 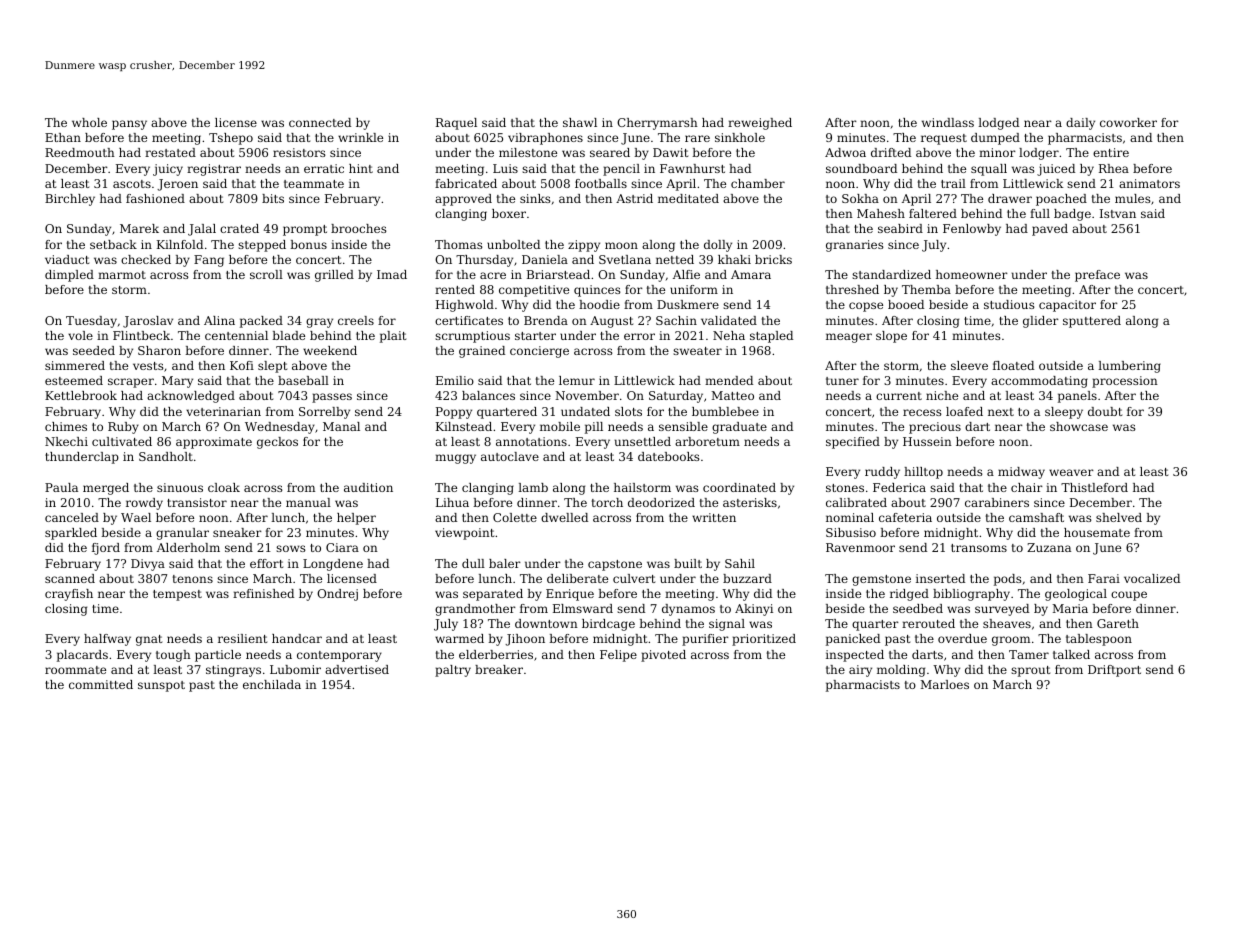 What do you see at coordinates (197, 502) in the page?
I see `transistor` at bounding box center [197, 502].
